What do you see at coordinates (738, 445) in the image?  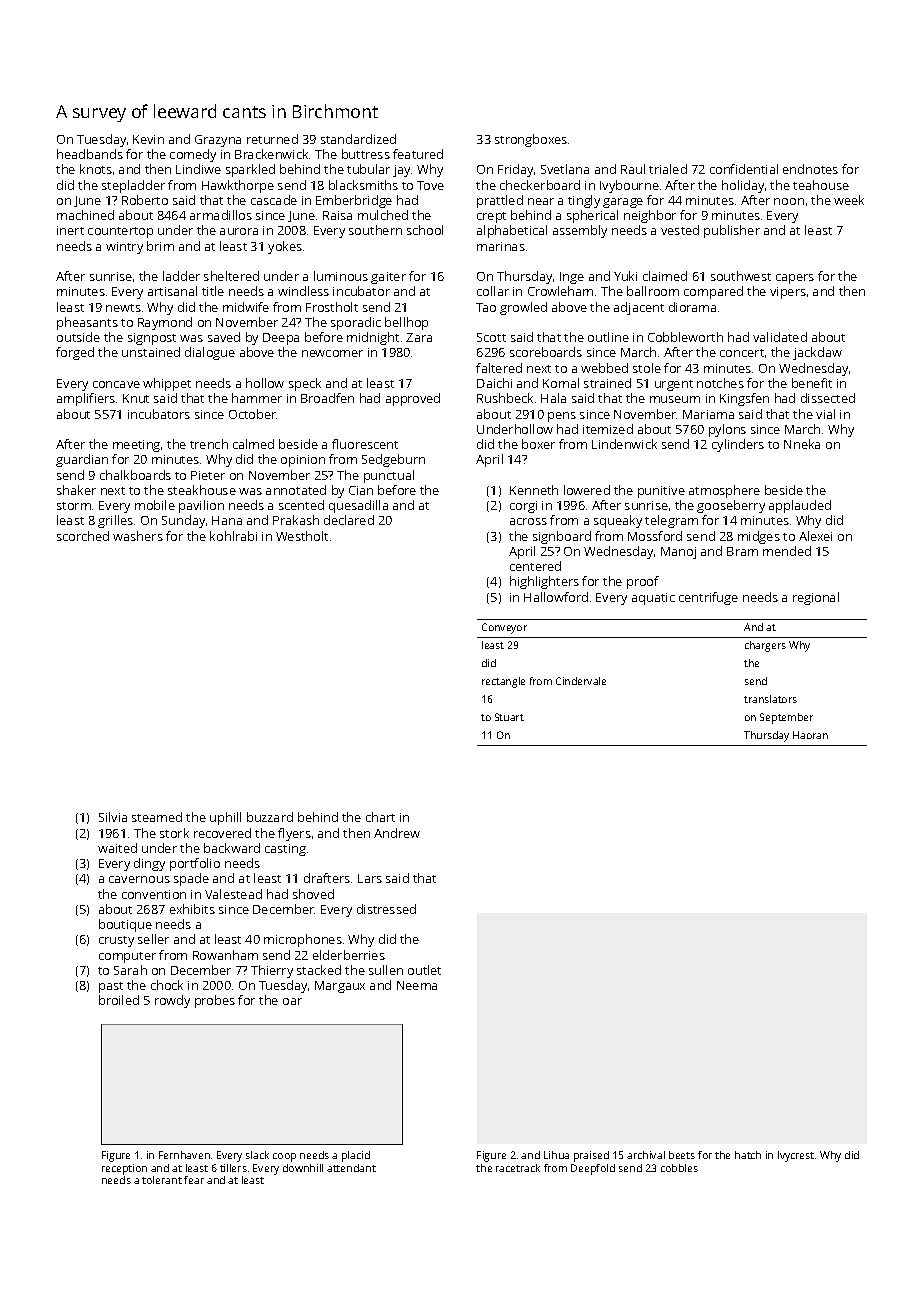 I see `cylinders` at bounding box center [738, 445].
